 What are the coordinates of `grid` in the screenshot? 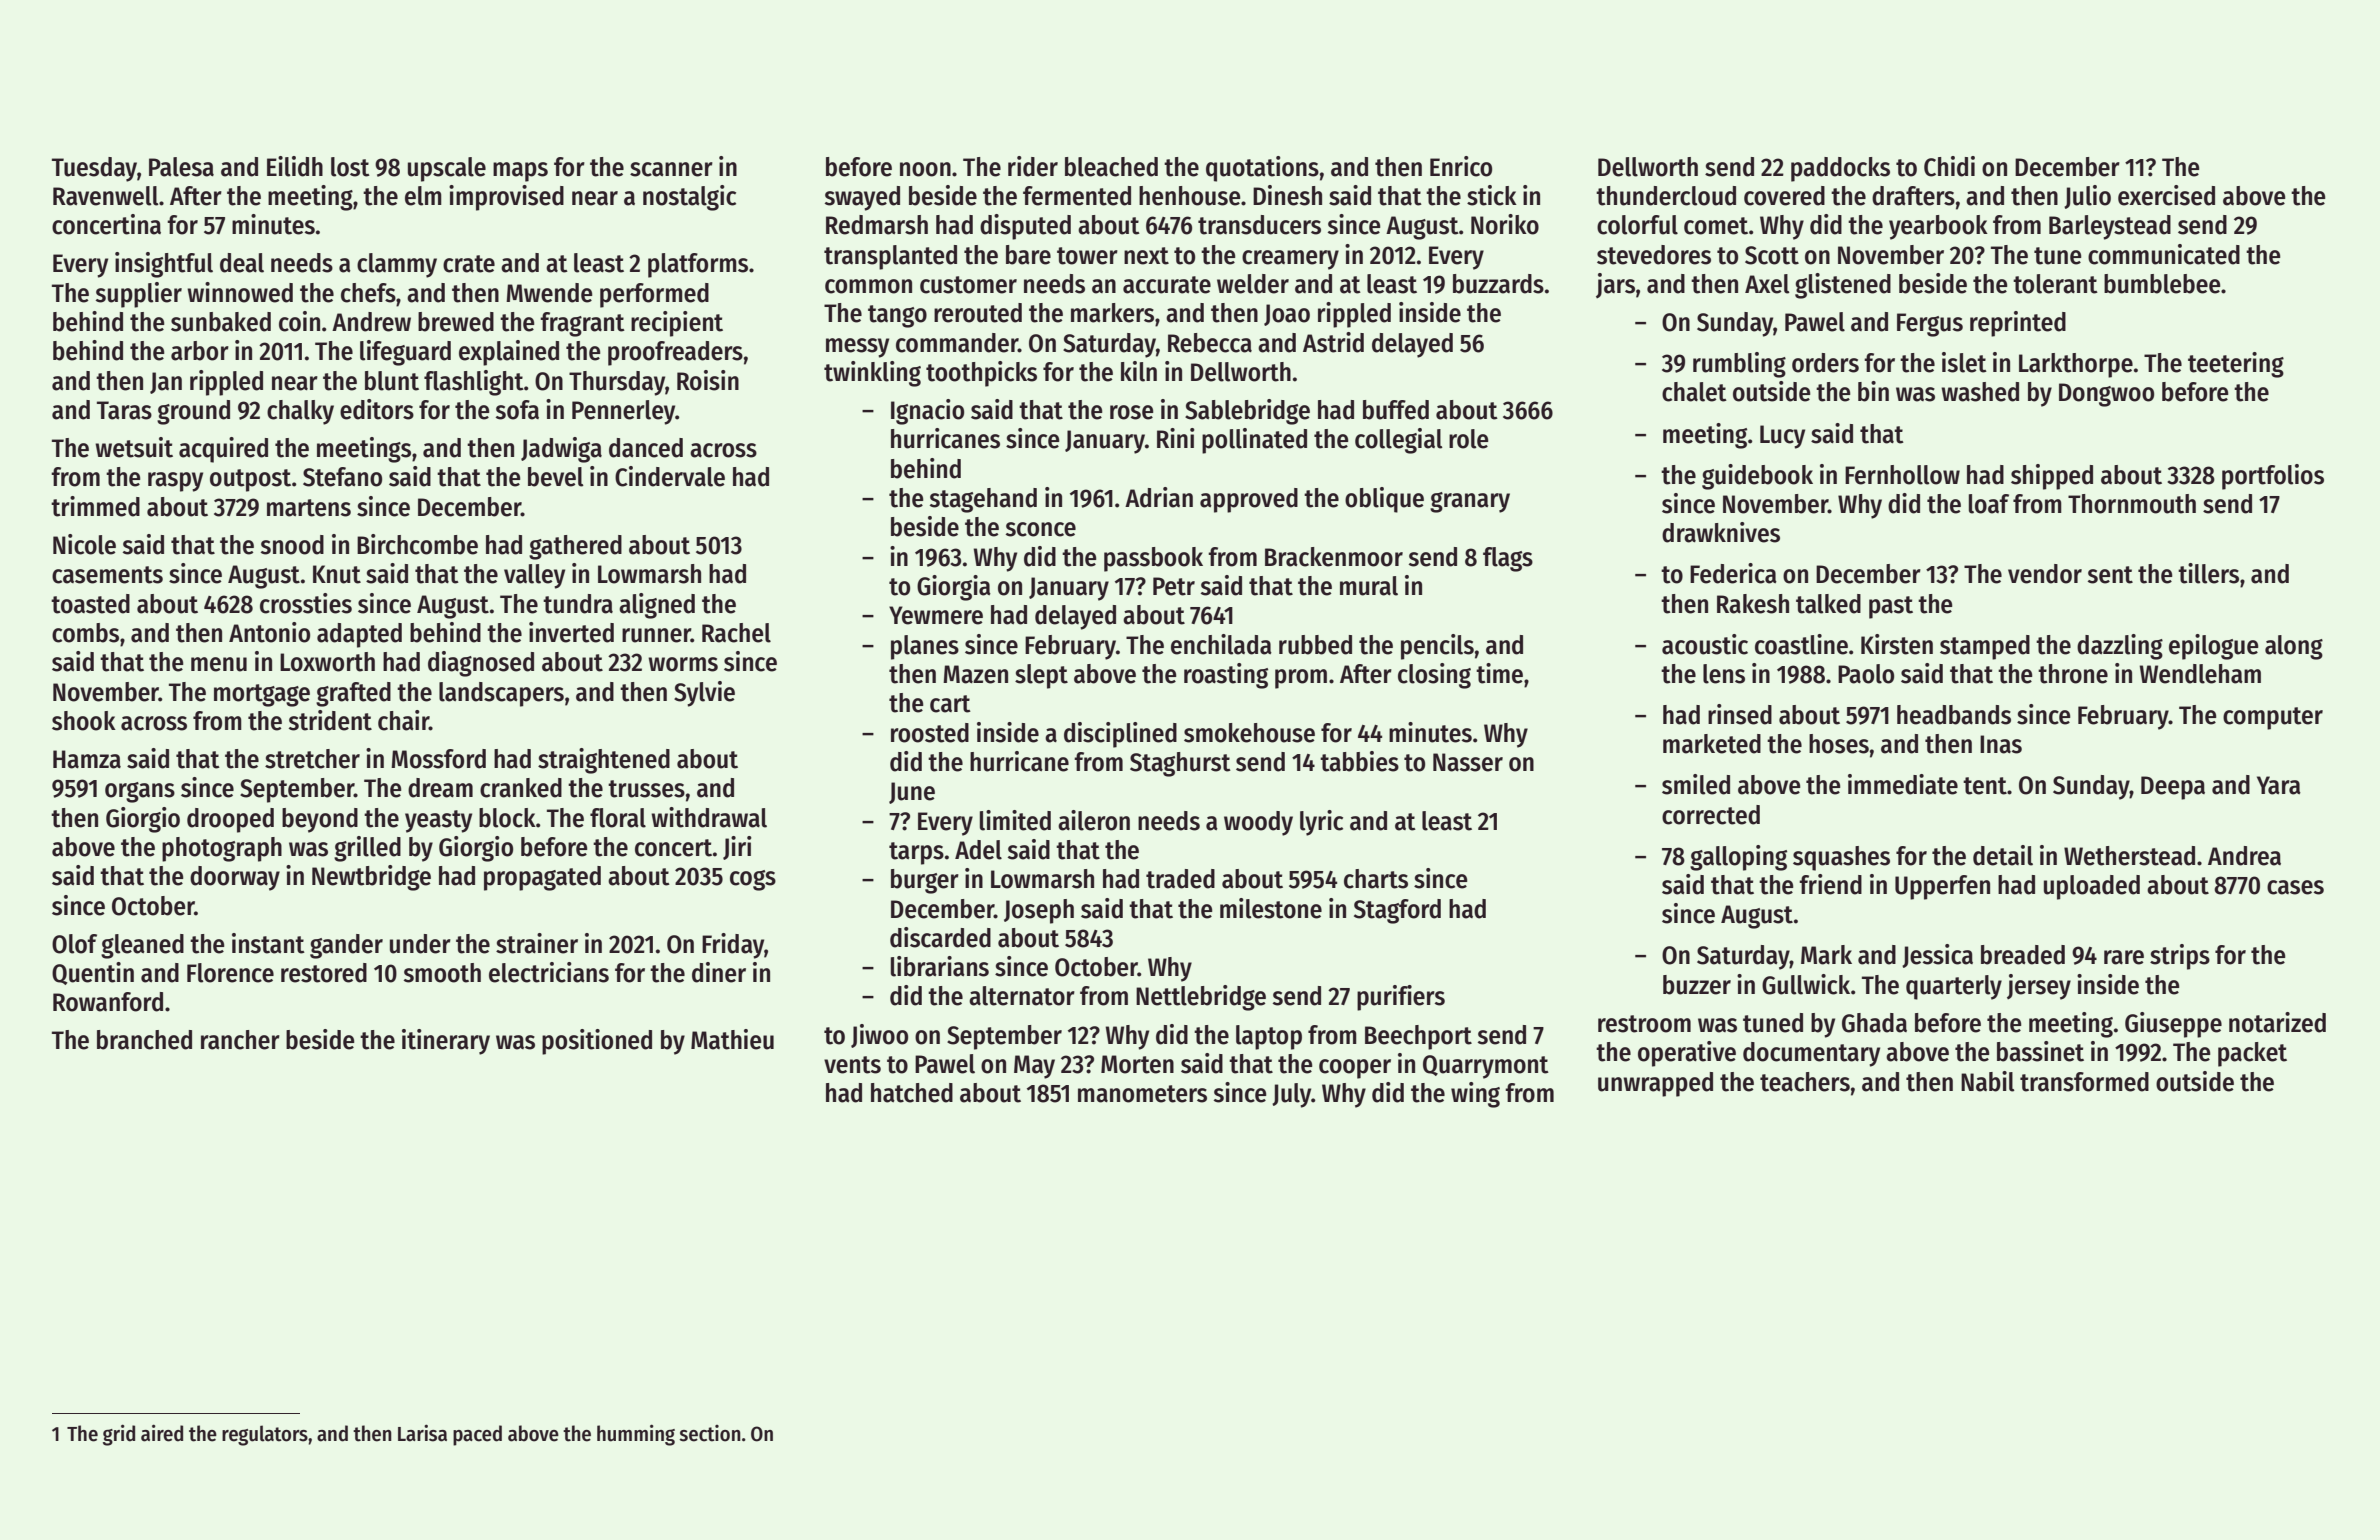 It's located at (119, 1435).
